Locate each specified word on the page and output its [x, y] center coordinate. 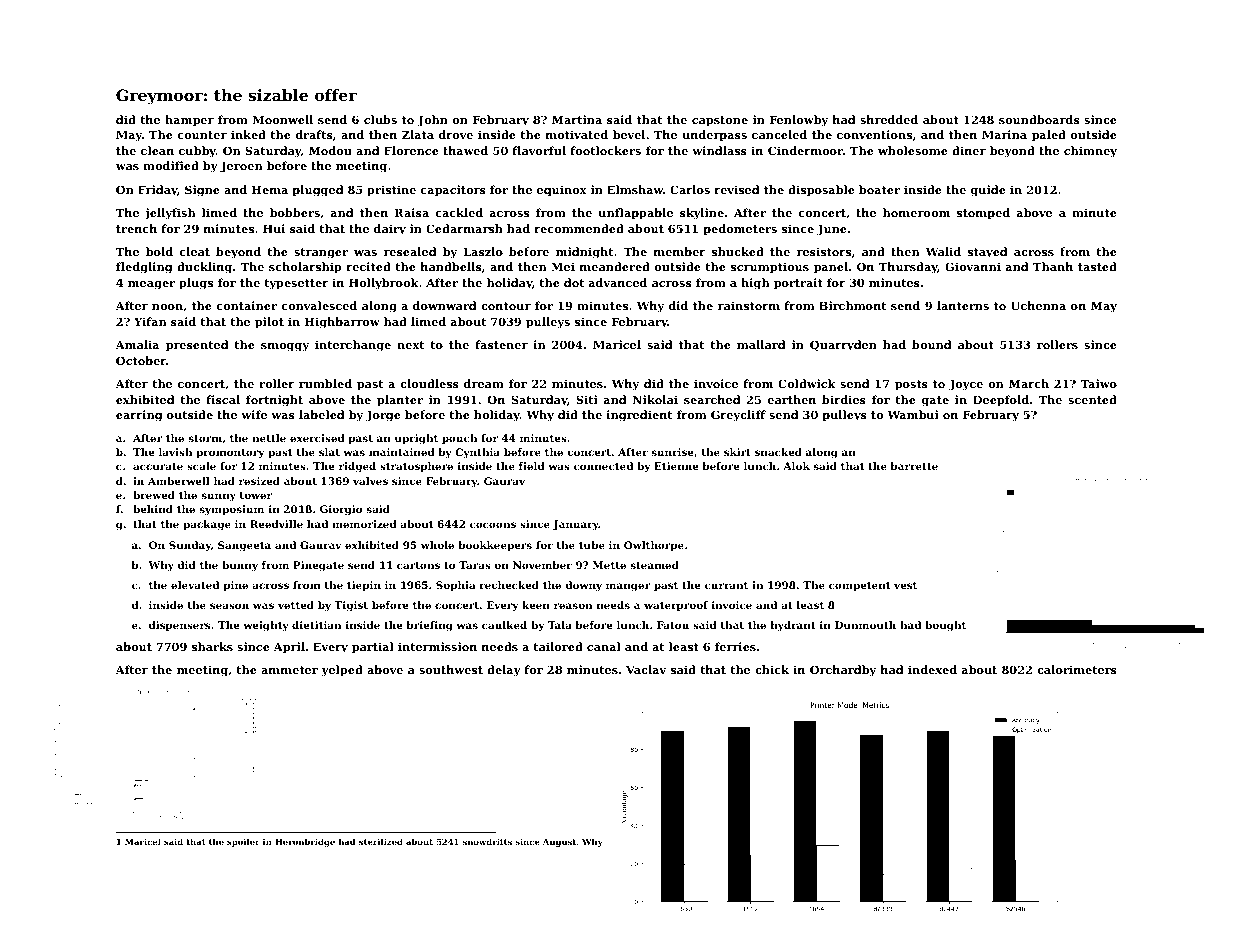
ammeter [289, 670]
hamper [189, 121]
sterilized [381, 841]
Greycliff [738, 416]
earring [139, 416]
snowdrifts [487, 841]
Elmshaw [635, 189]
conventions [874, 134]
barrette [914, 466]
